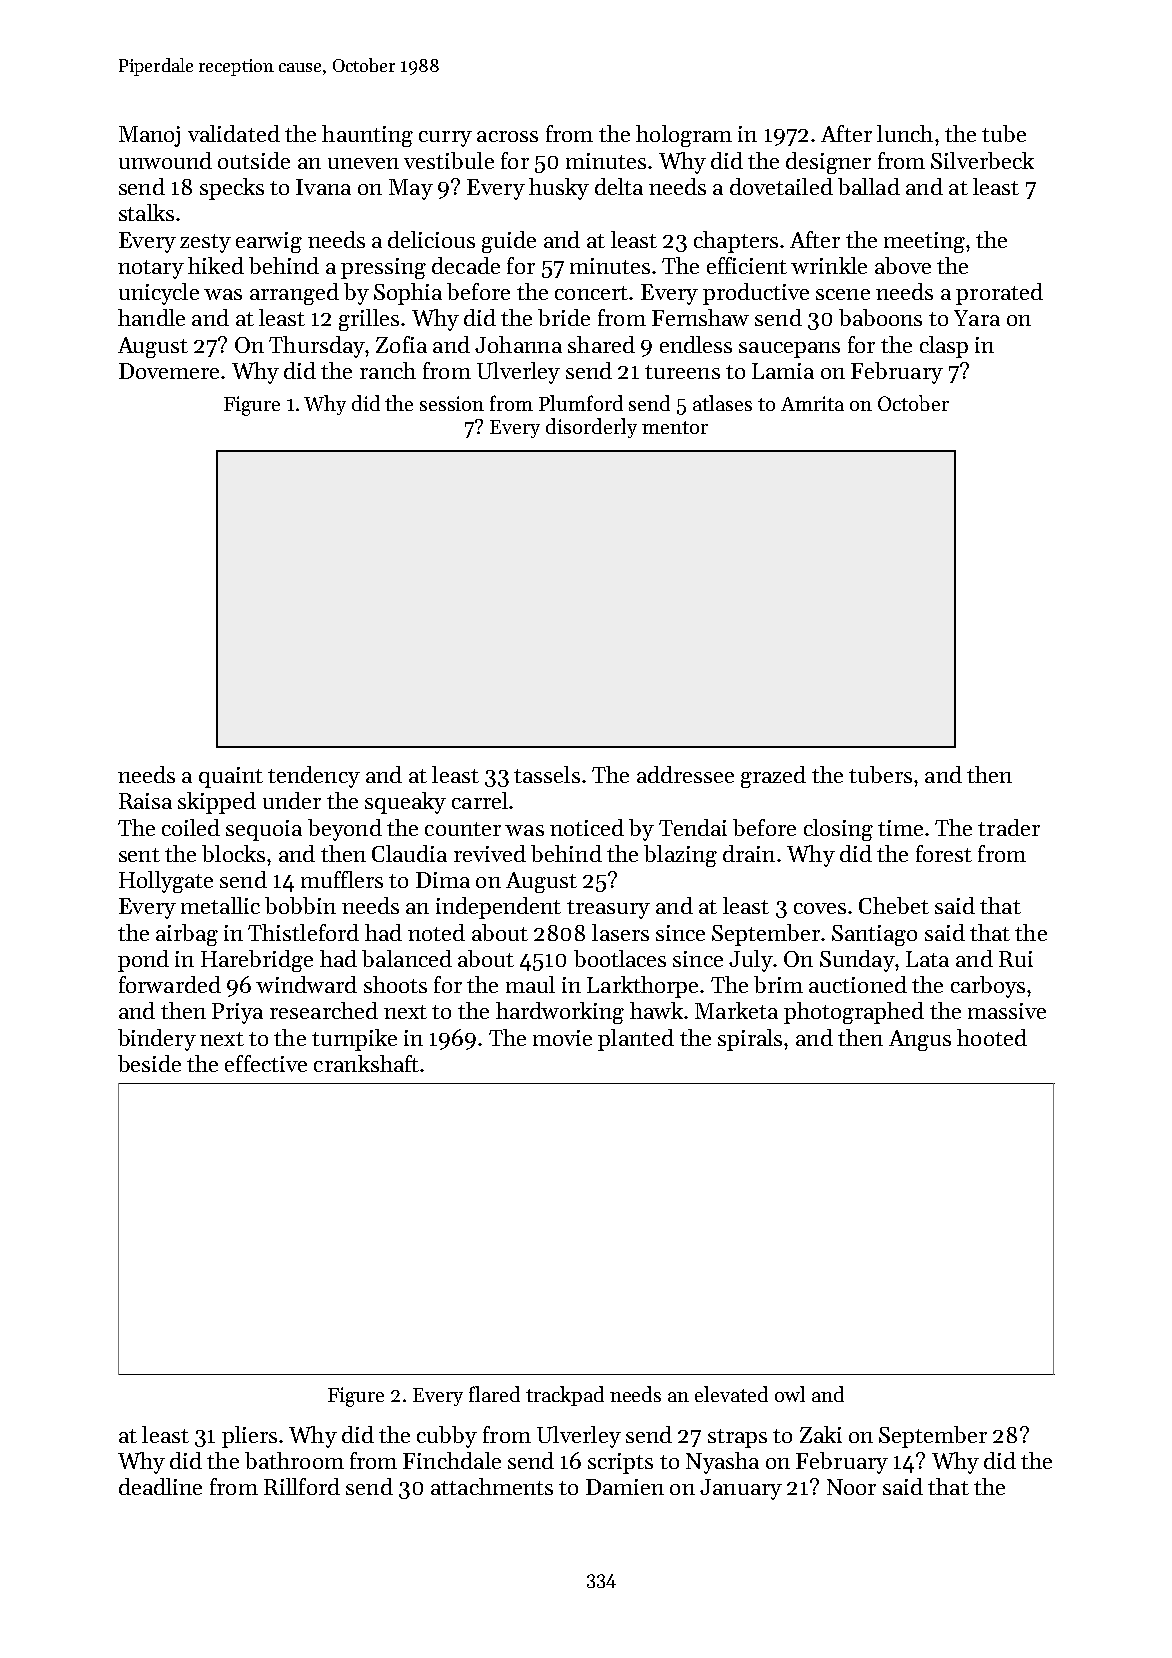 The height and width of the document is (1658, 1172). Describe the element at coordinates (507, 136) in the document. I see `across` at that location.
